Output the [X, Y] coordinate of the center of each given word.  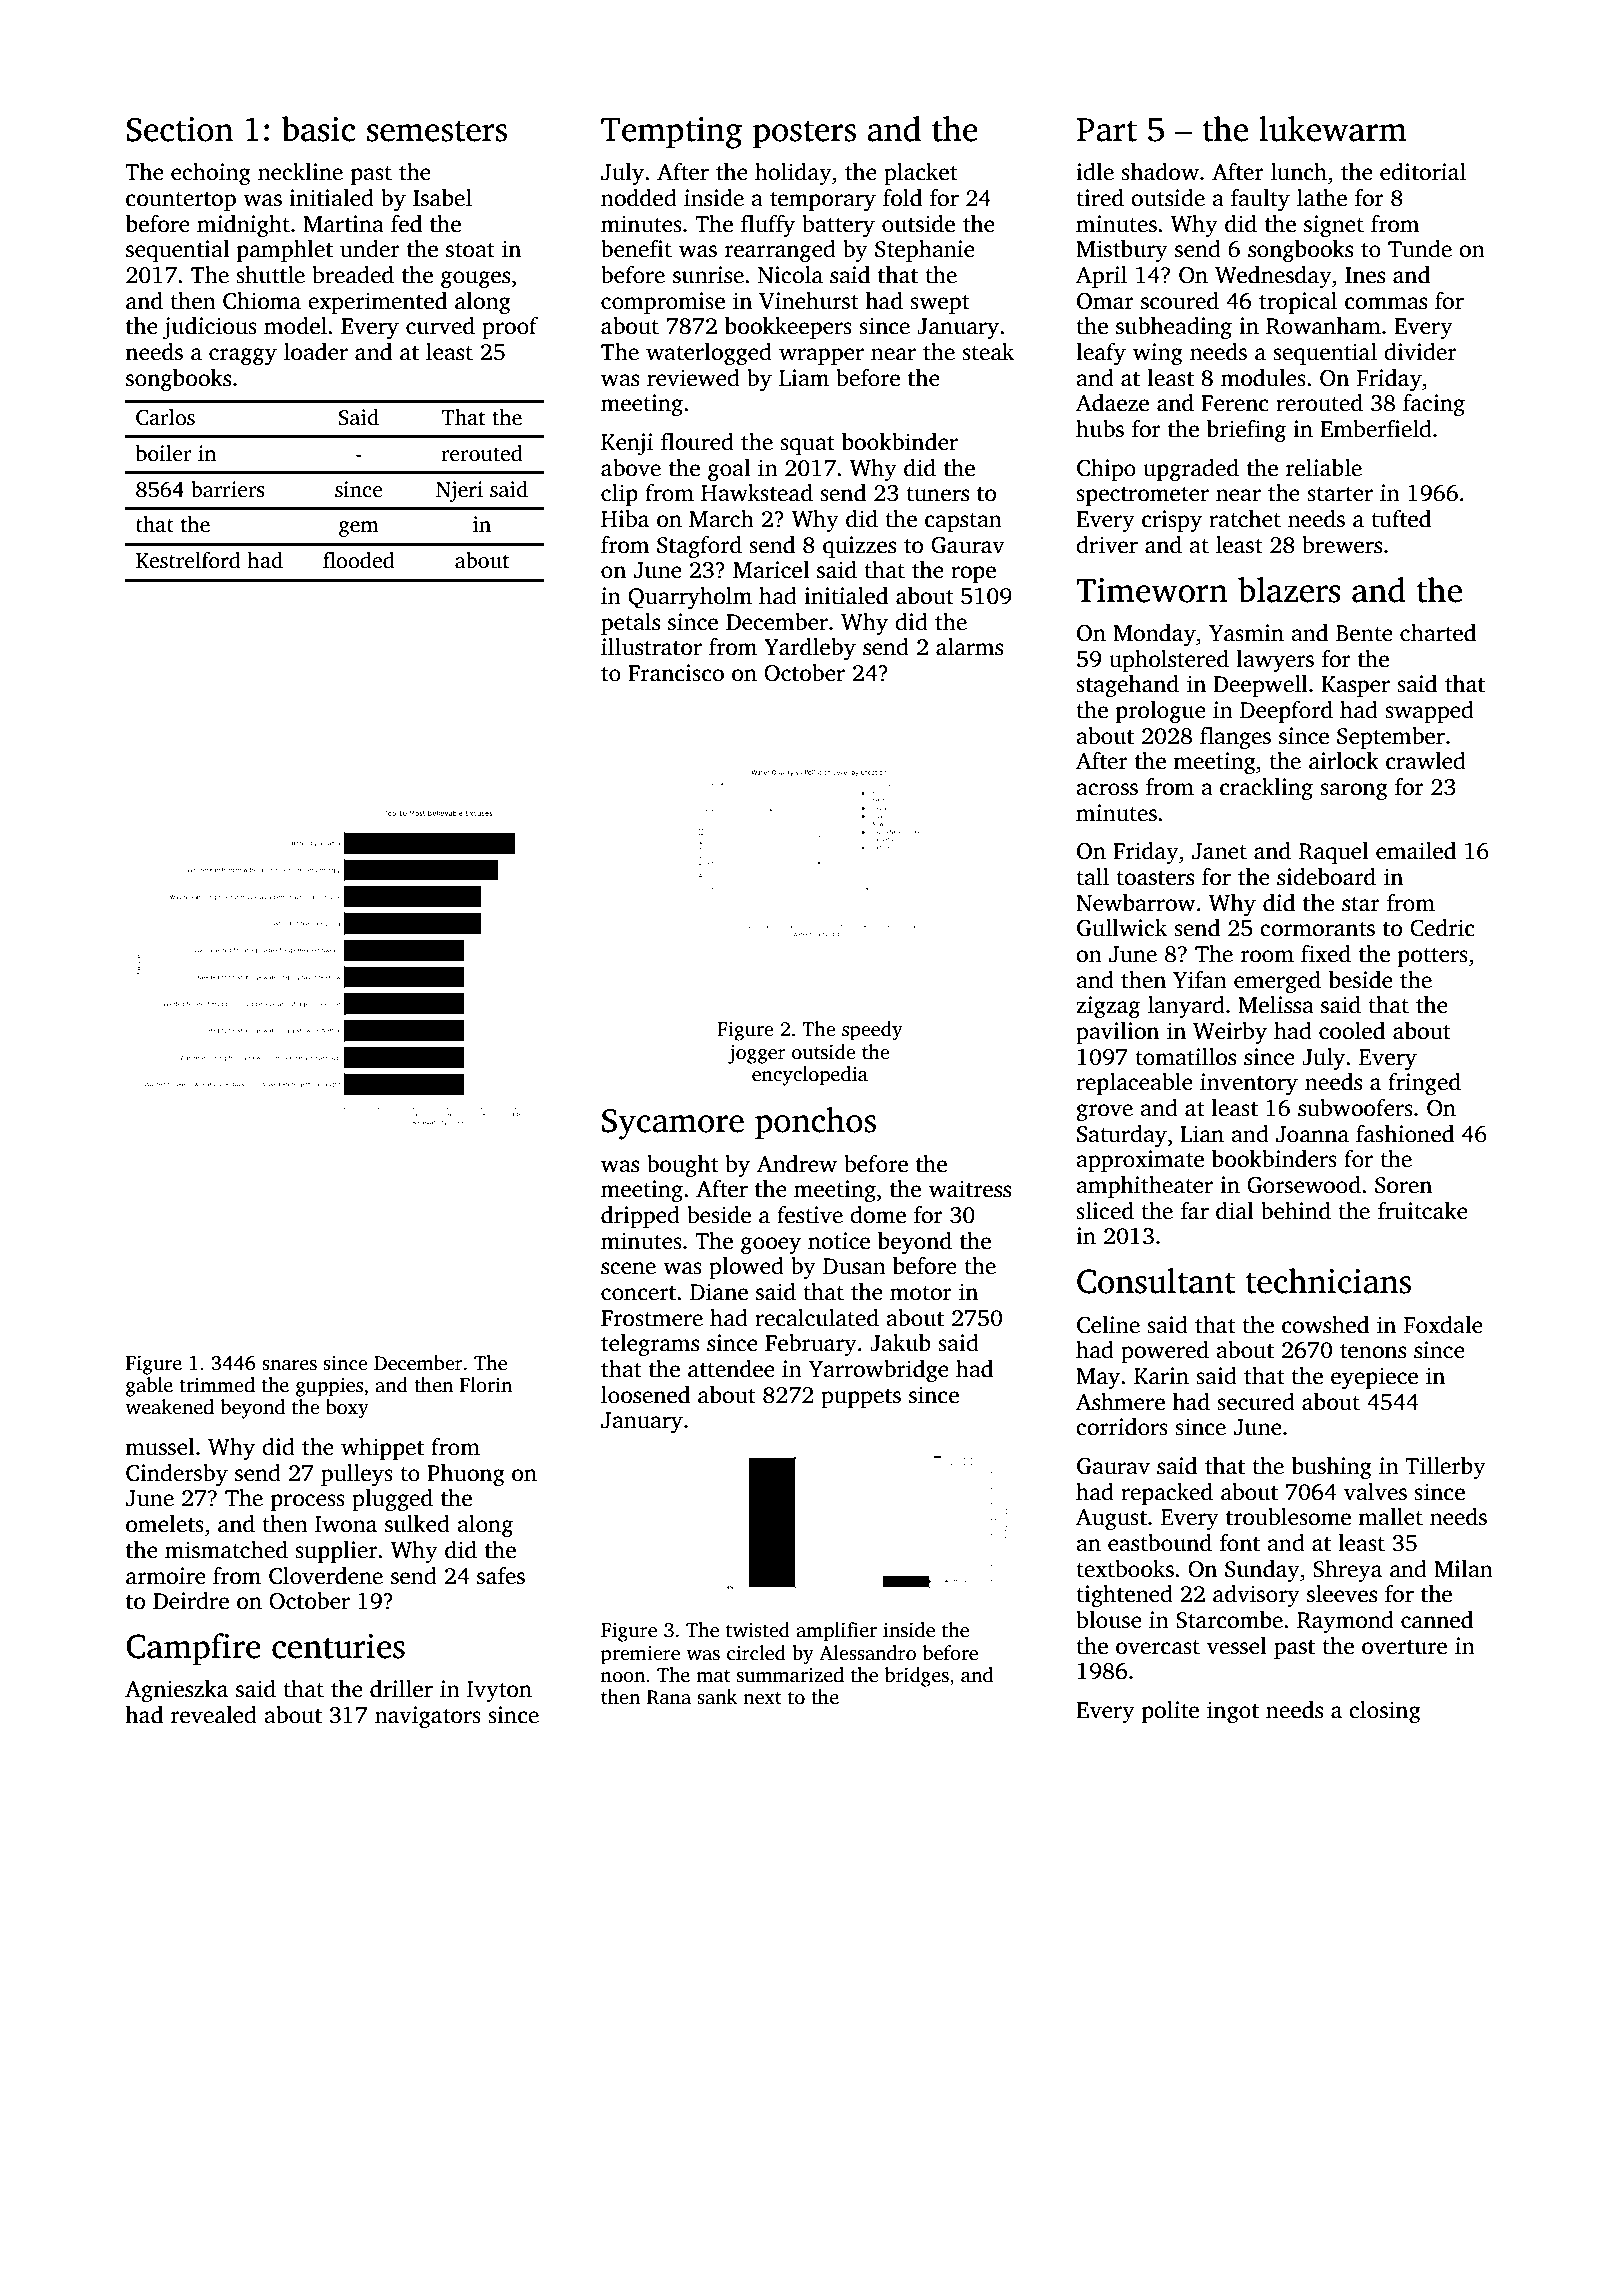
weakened [169, 1407]
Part [1106, 130]
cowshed [1325, 1325]
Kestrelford [188, 560]
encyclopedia [810, 1076]
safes [501, 1576]
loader [316, 352]
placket [921, 174]
